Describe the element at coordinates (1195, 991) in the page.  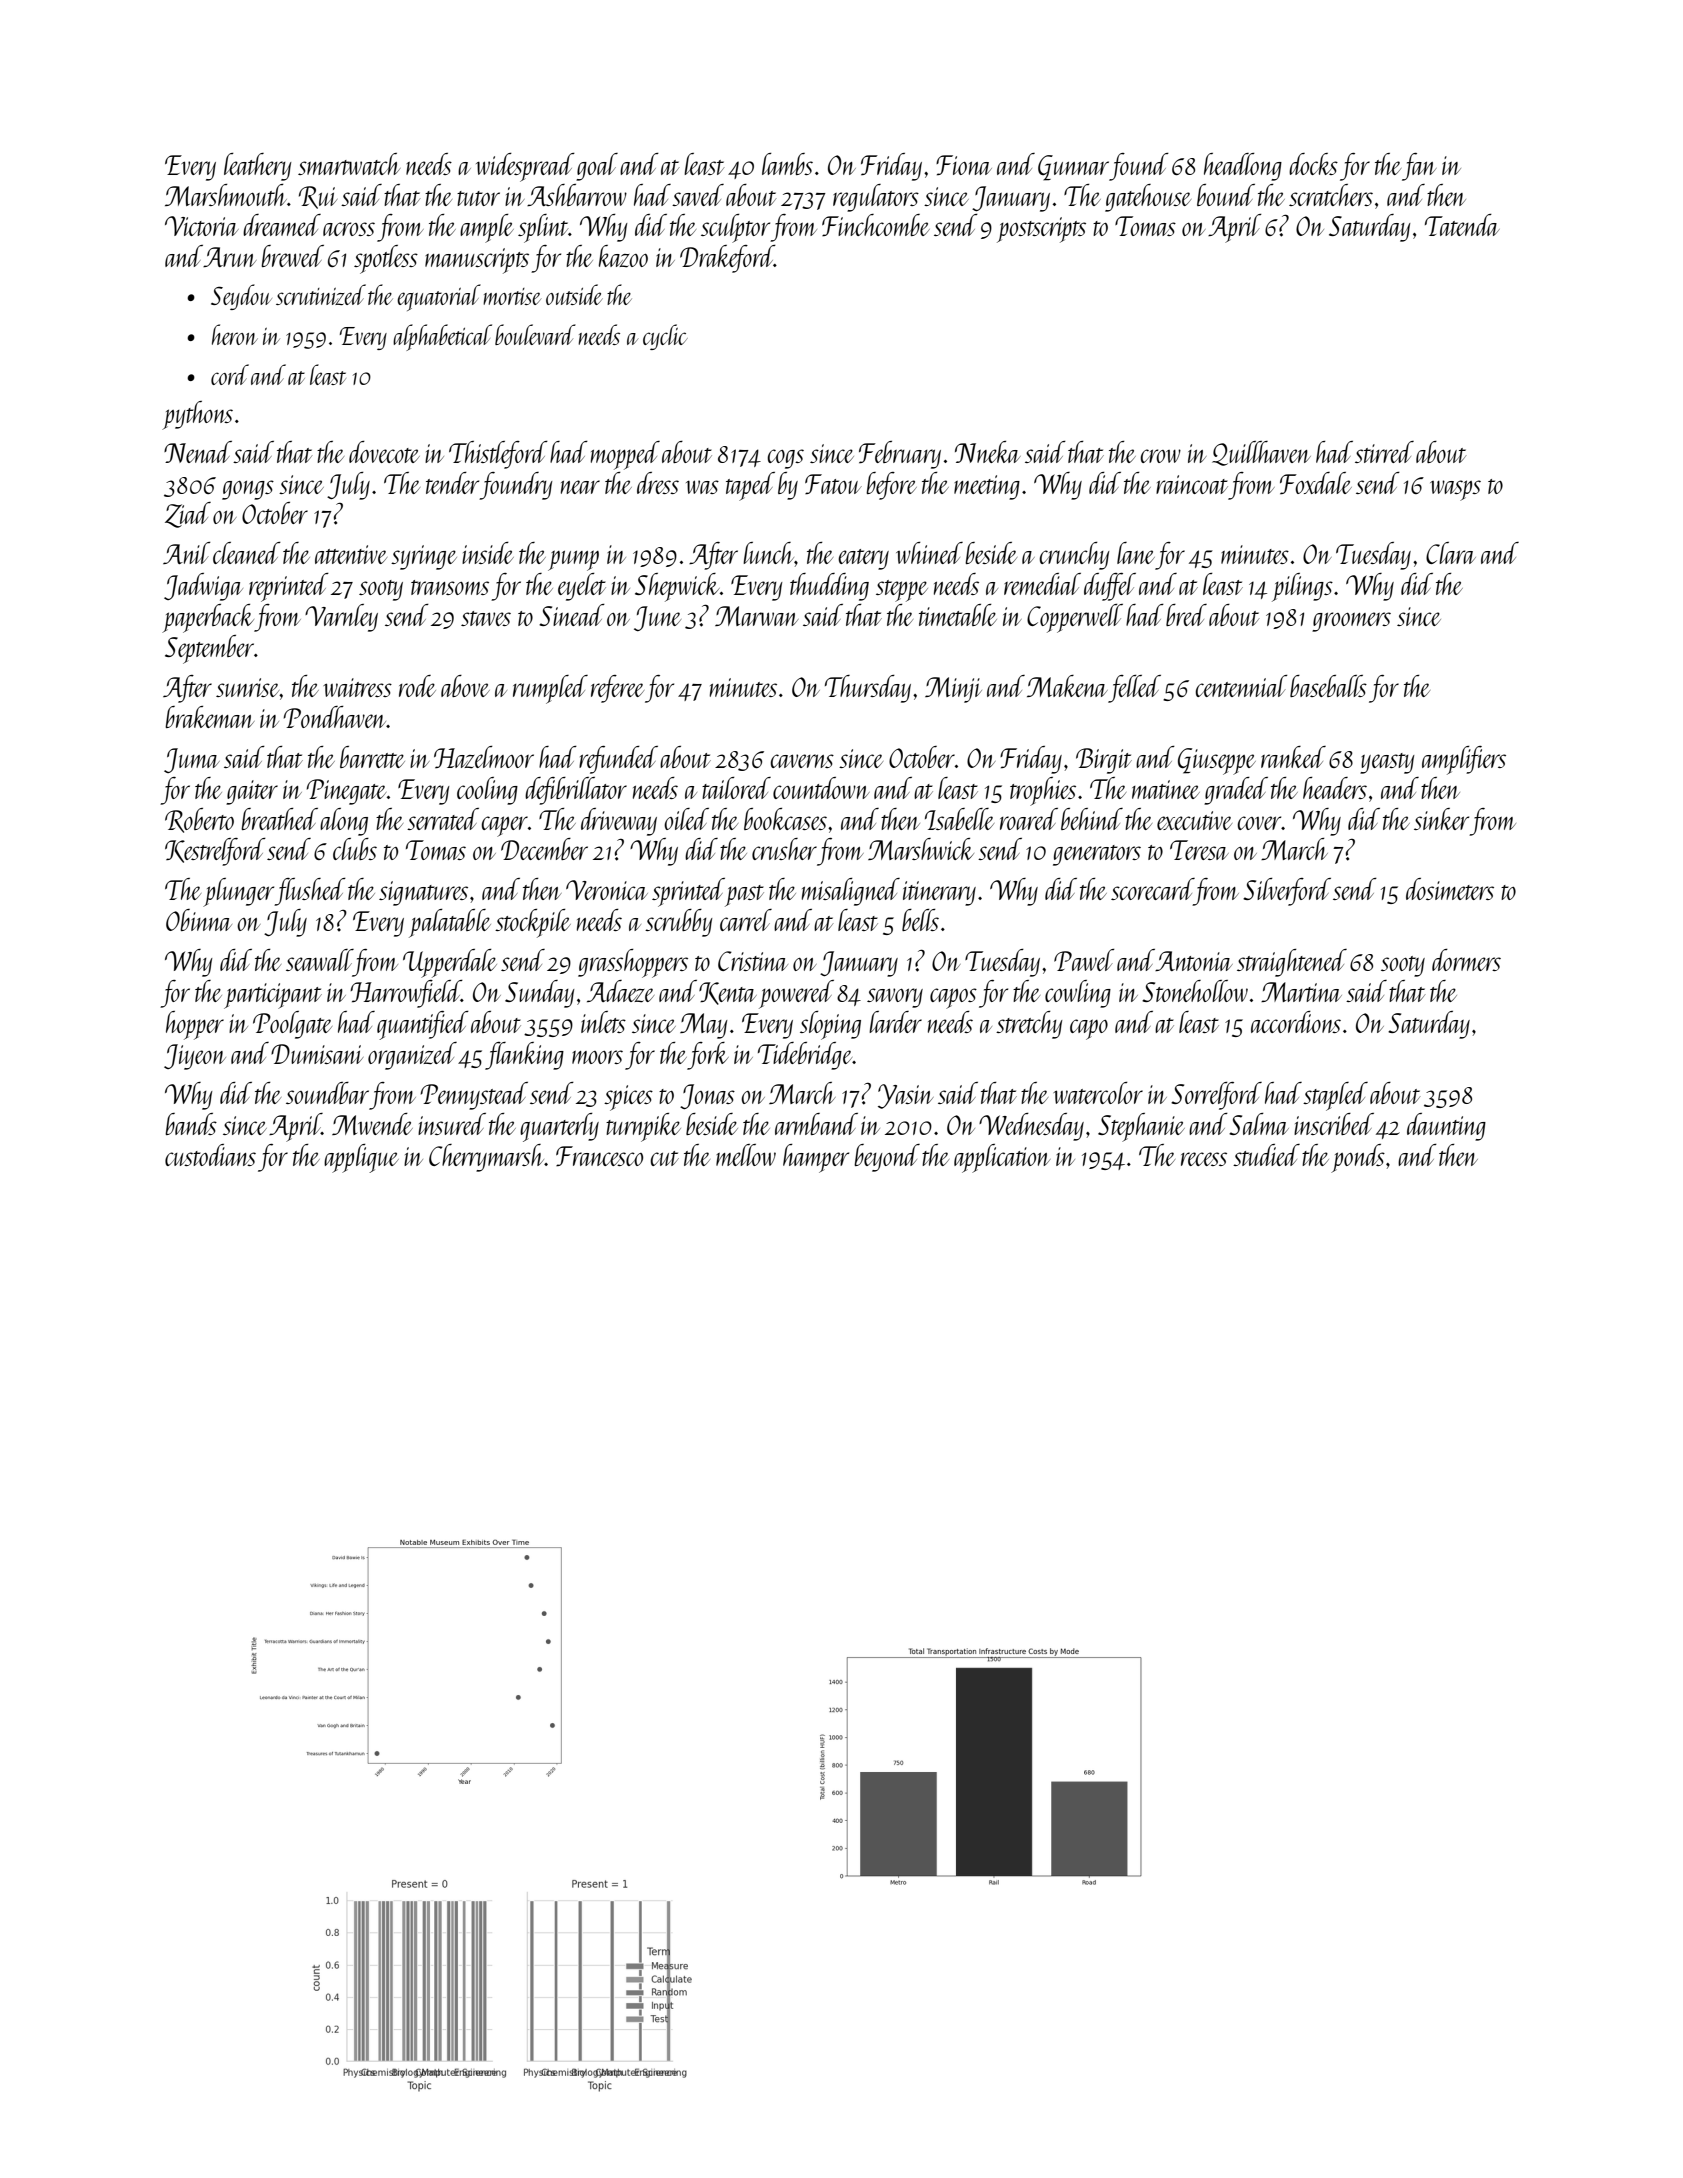
I see `Stonehollow` at that location.
